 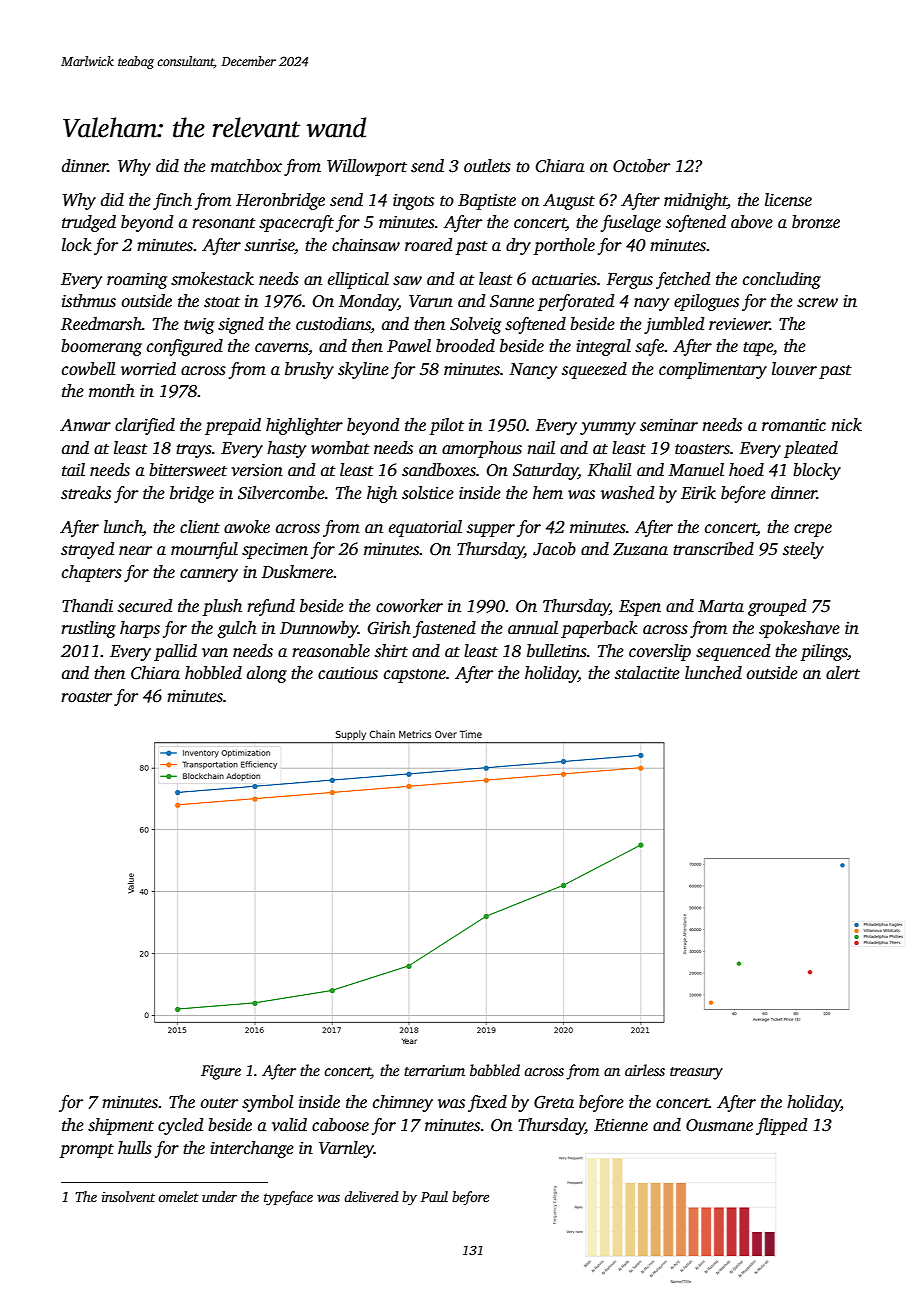 What do you see at coordinates (629, 281) in the image?
I see `Fergus` at bounding box center [629, 281].
